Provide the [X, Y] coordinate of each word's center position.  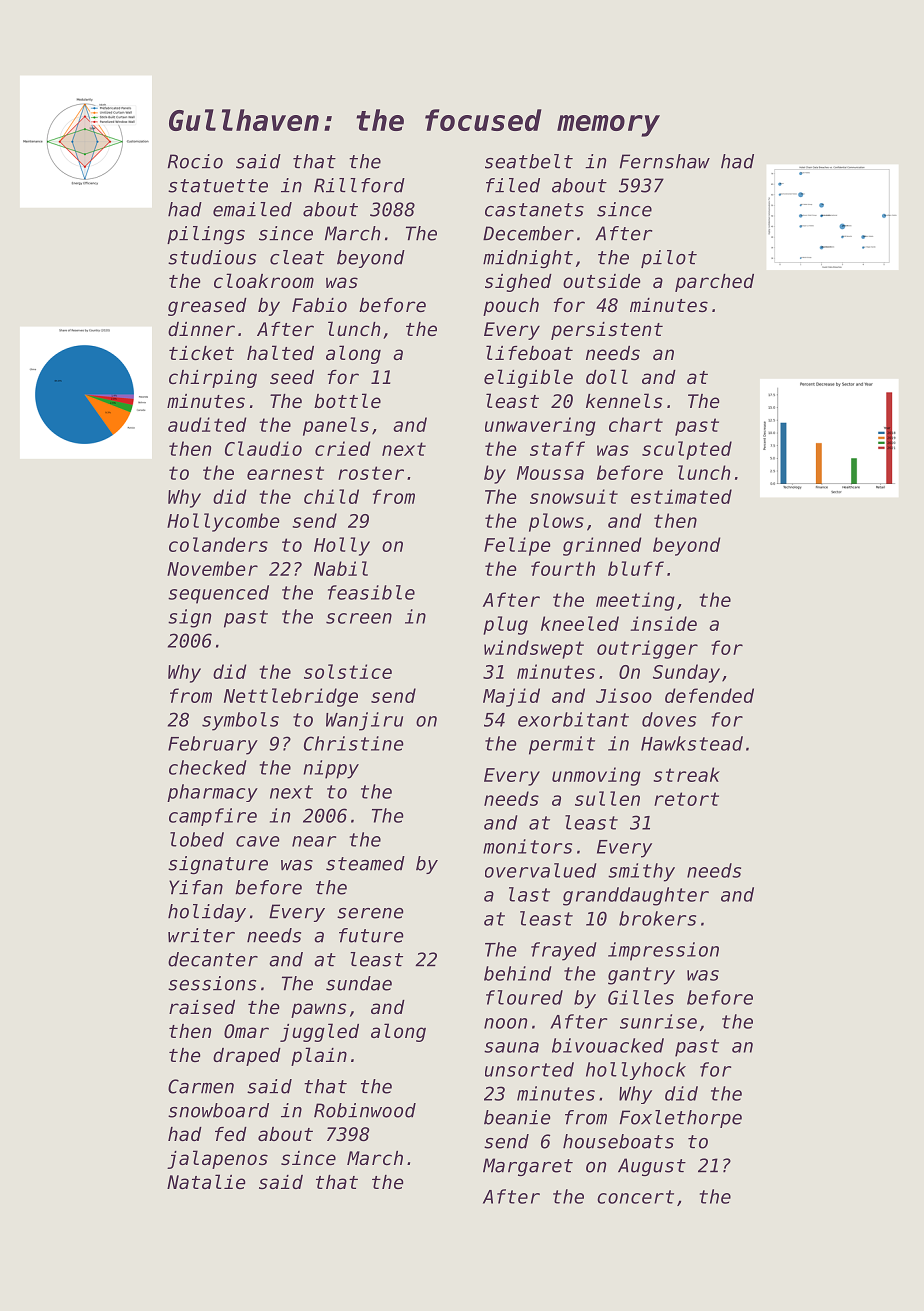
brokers [657, 918]
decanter [213, 959]
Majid [511, 697]
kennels [624, 400]
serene [370, 913]
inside [663, 623]
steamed [365, 863]
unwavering [540, 426]
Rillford [359, 185]
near [314, 841]
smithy [641, 872]
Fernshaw [664, 161]
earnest [285, 473]
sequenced [218, 594]
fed [231, 1134]
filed [513, 185]
